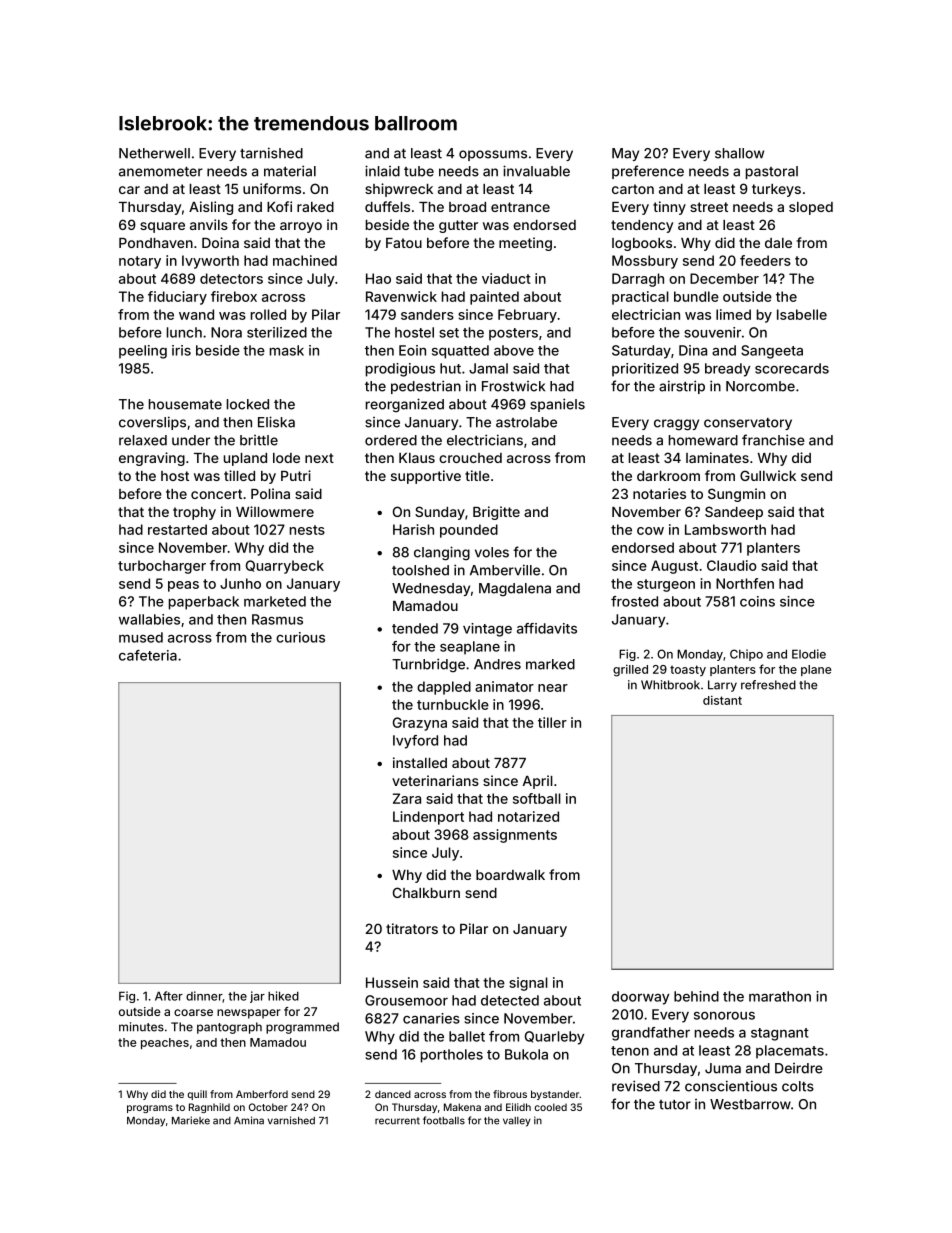 The image size is (952, 1233). I want to click on Netherwell, so click(154, 153).
